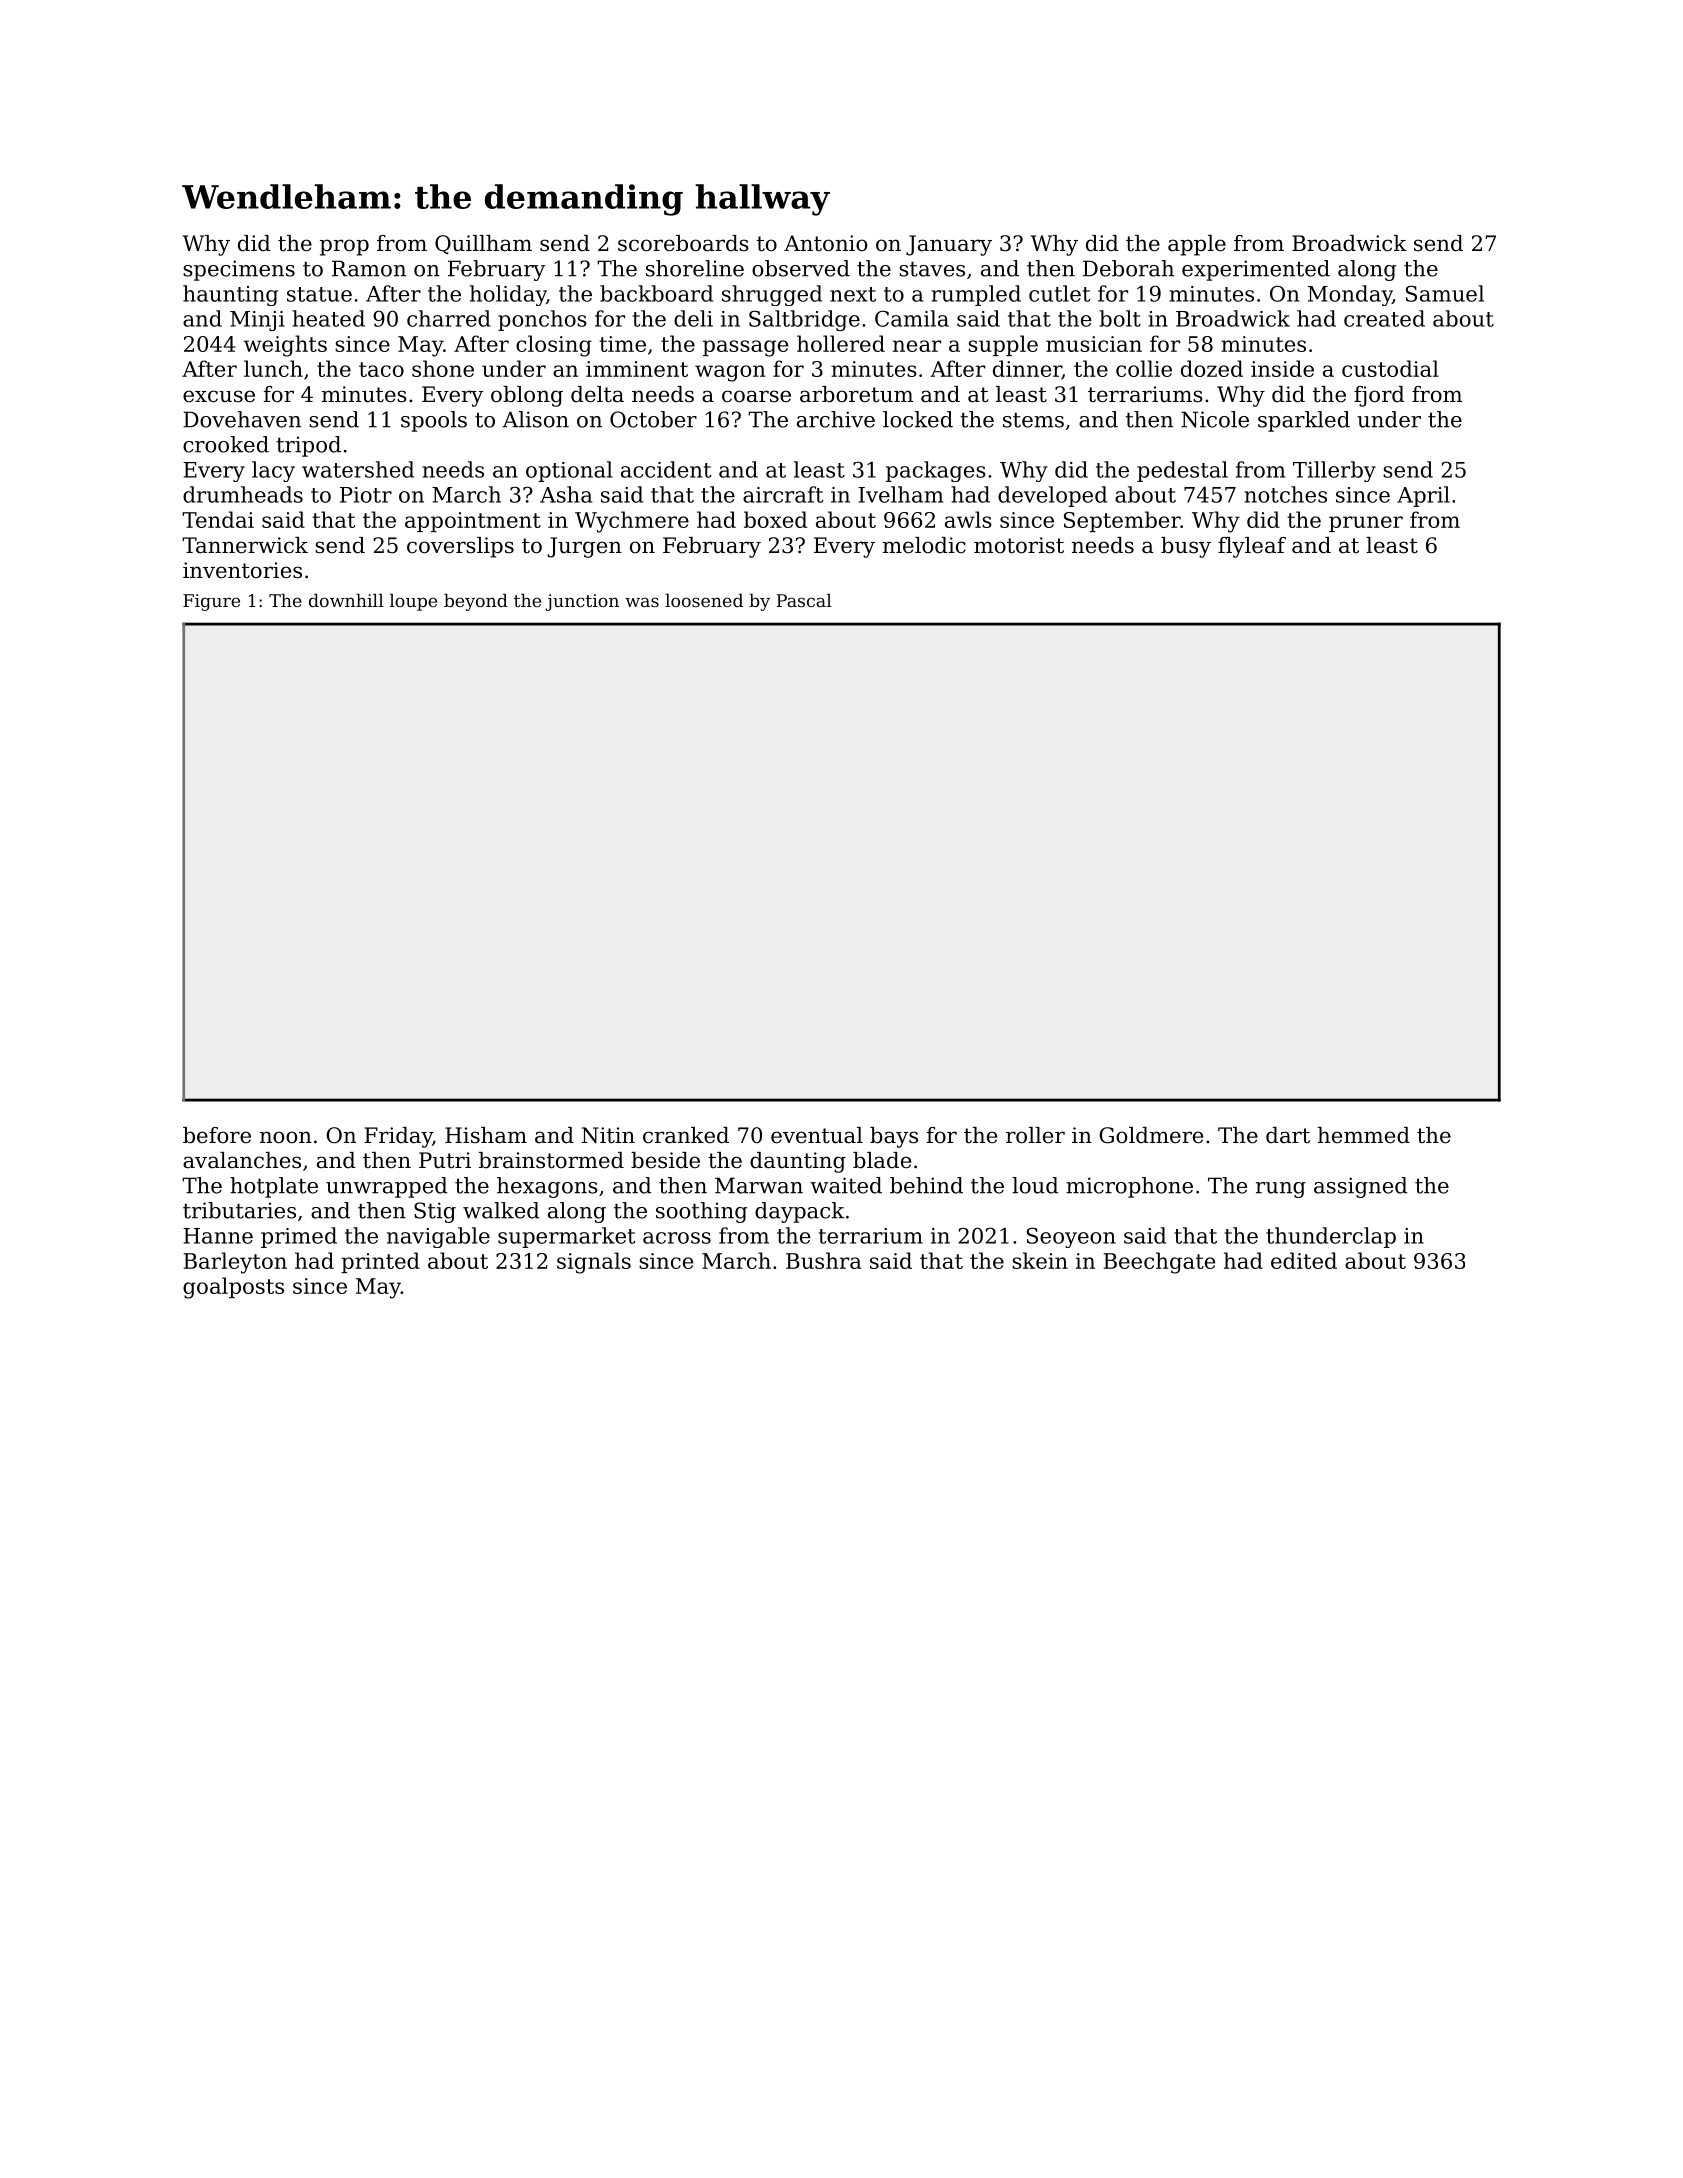  What do you see at coordinates (1304, 1260) in the page?
I see `edited` at bounding box center [1304, 1260].
